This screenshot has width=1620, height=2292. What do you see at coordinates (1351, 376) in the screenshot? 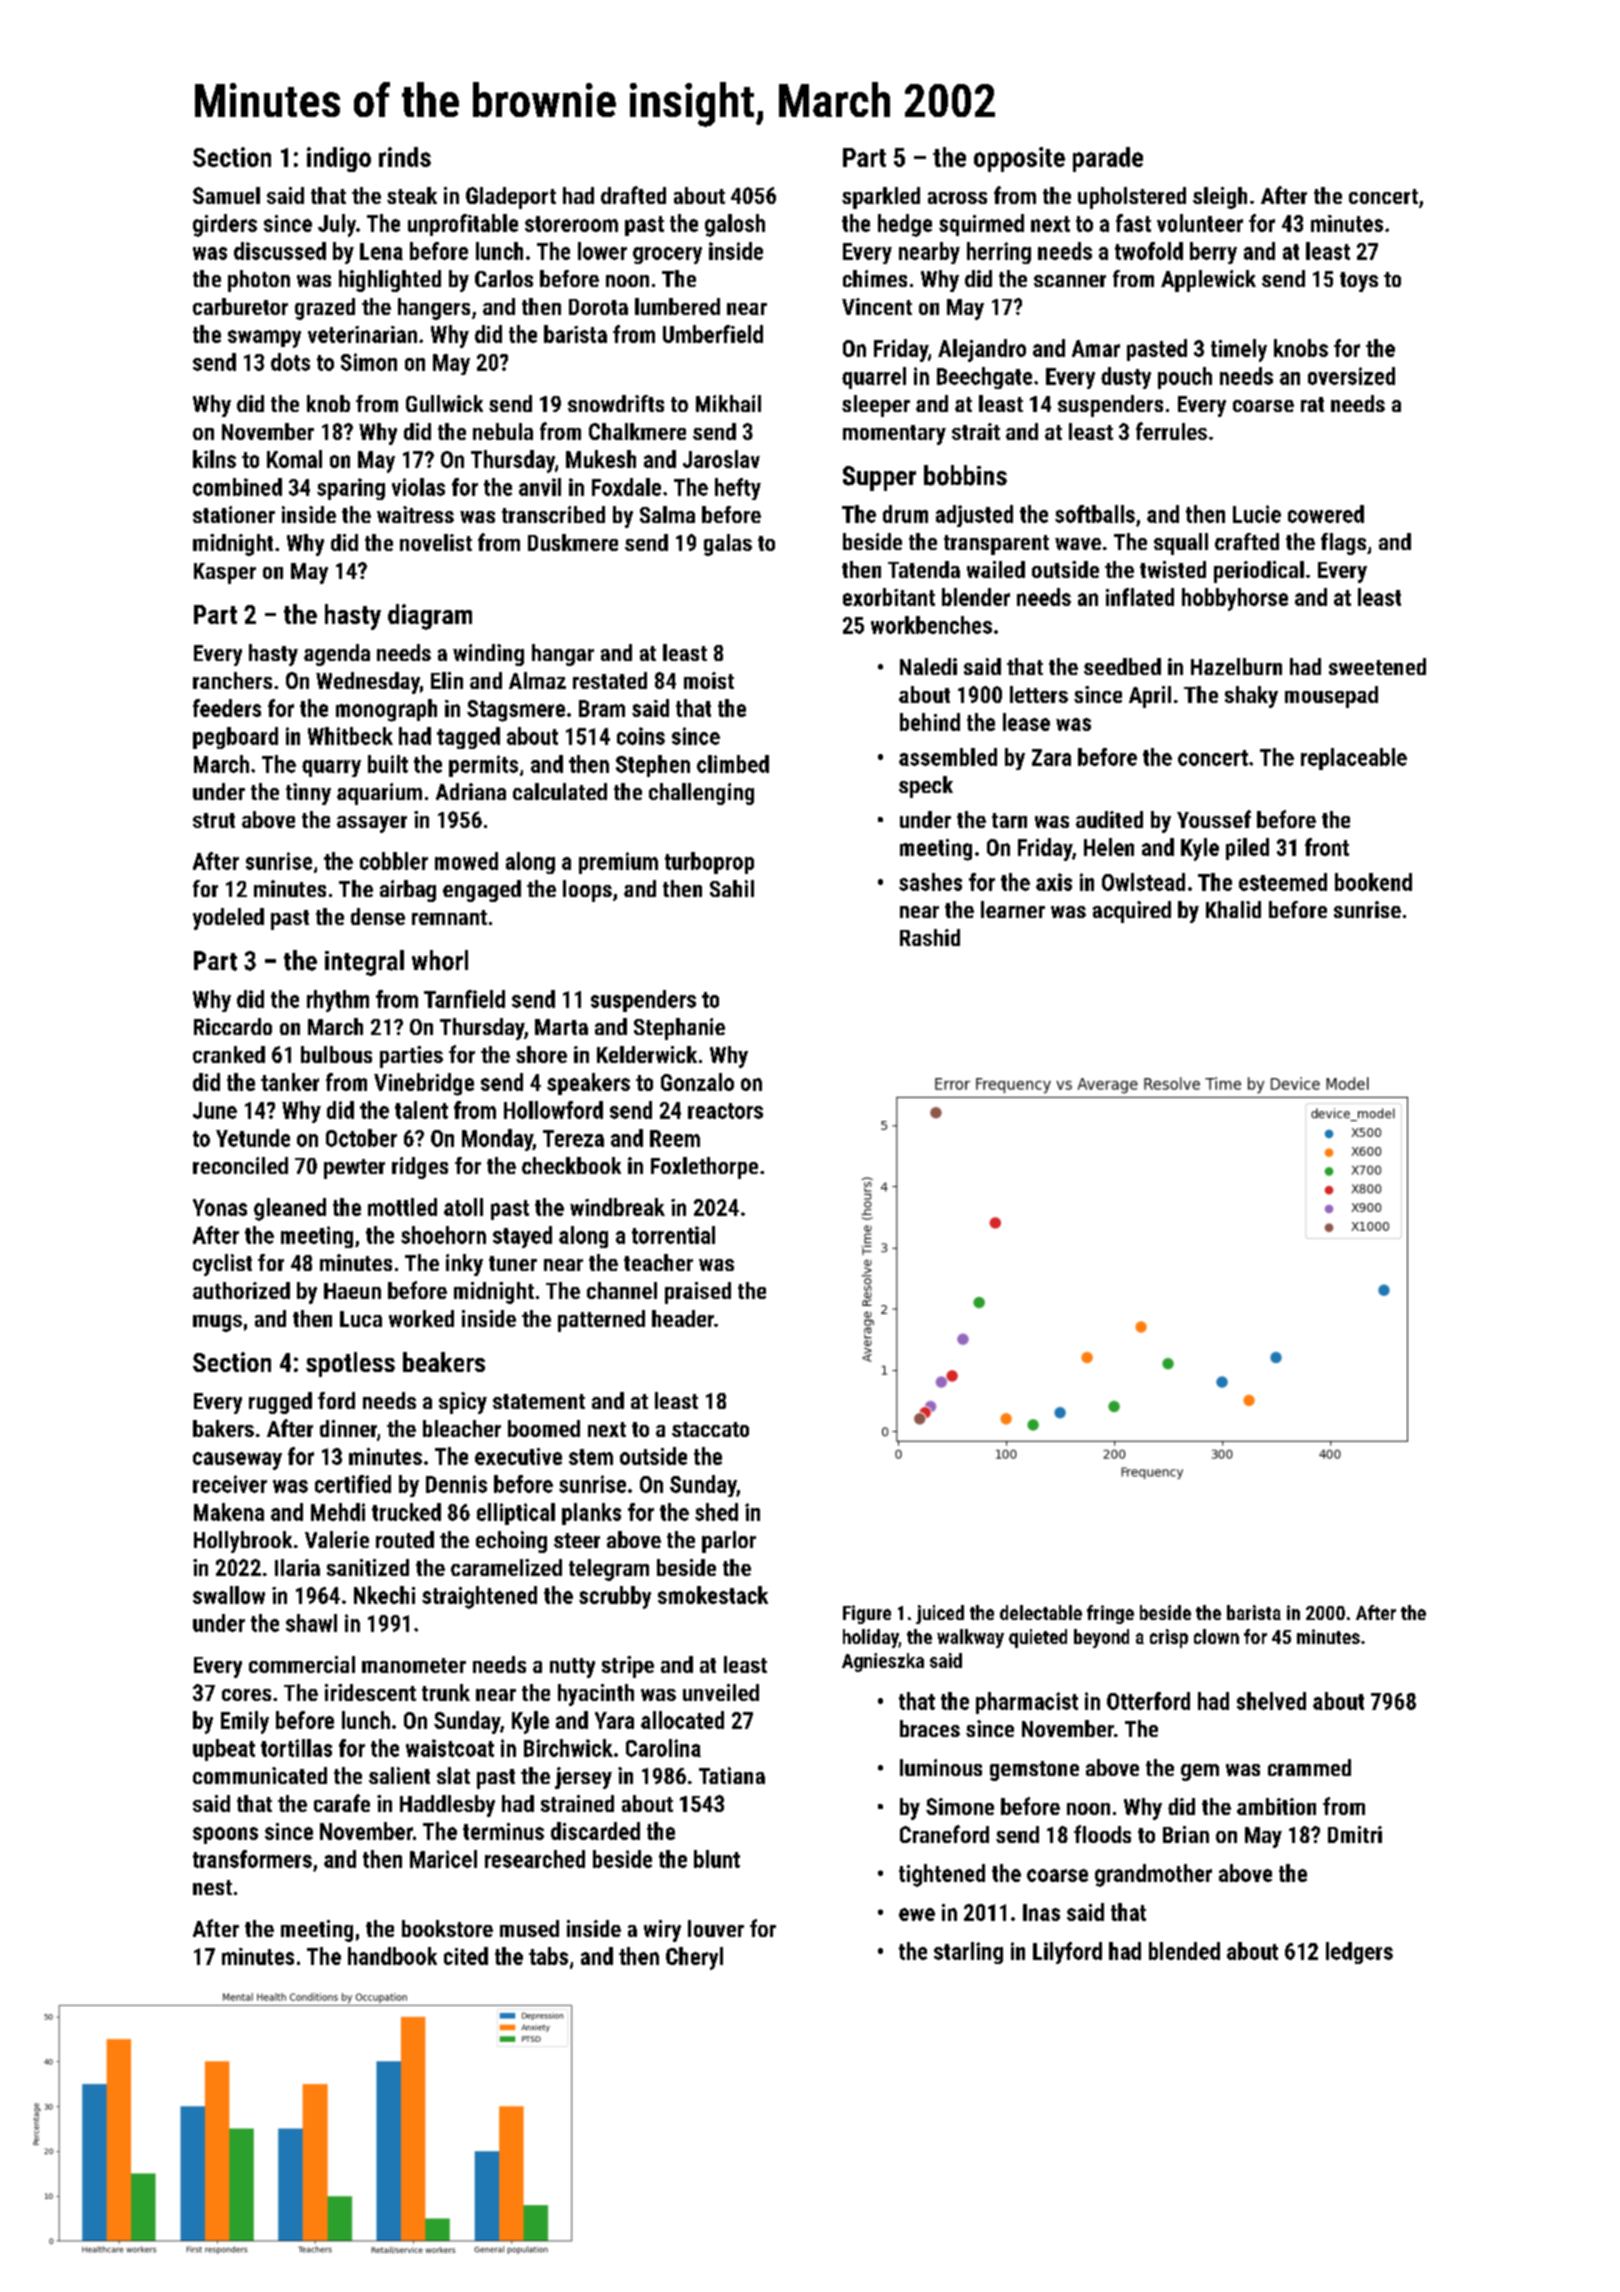
I see `oversized` at bounding box center [1351, 376].
